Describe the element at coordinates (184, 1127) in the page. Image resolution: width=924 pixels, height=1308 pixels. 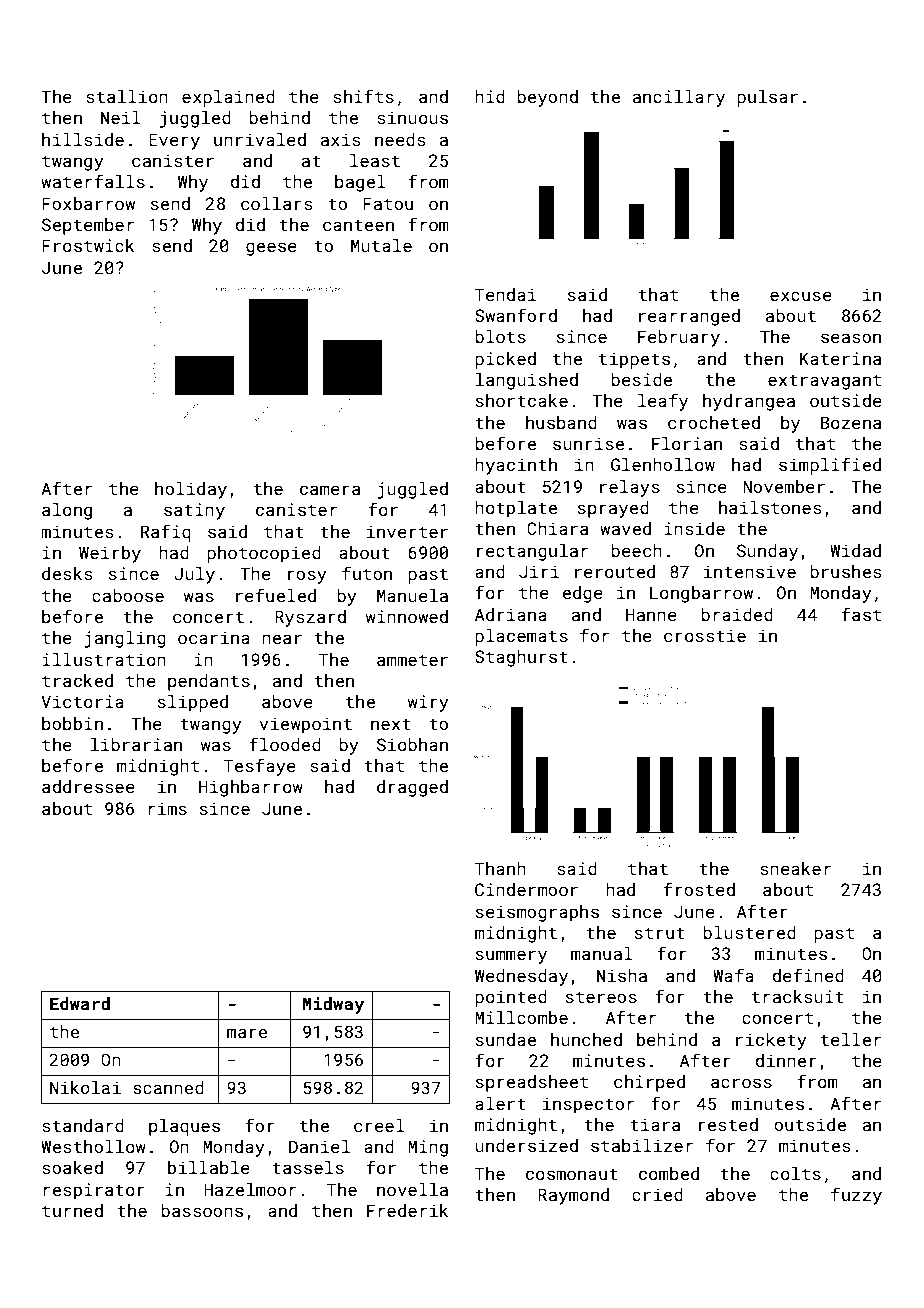
I see `plaques` at that location.
